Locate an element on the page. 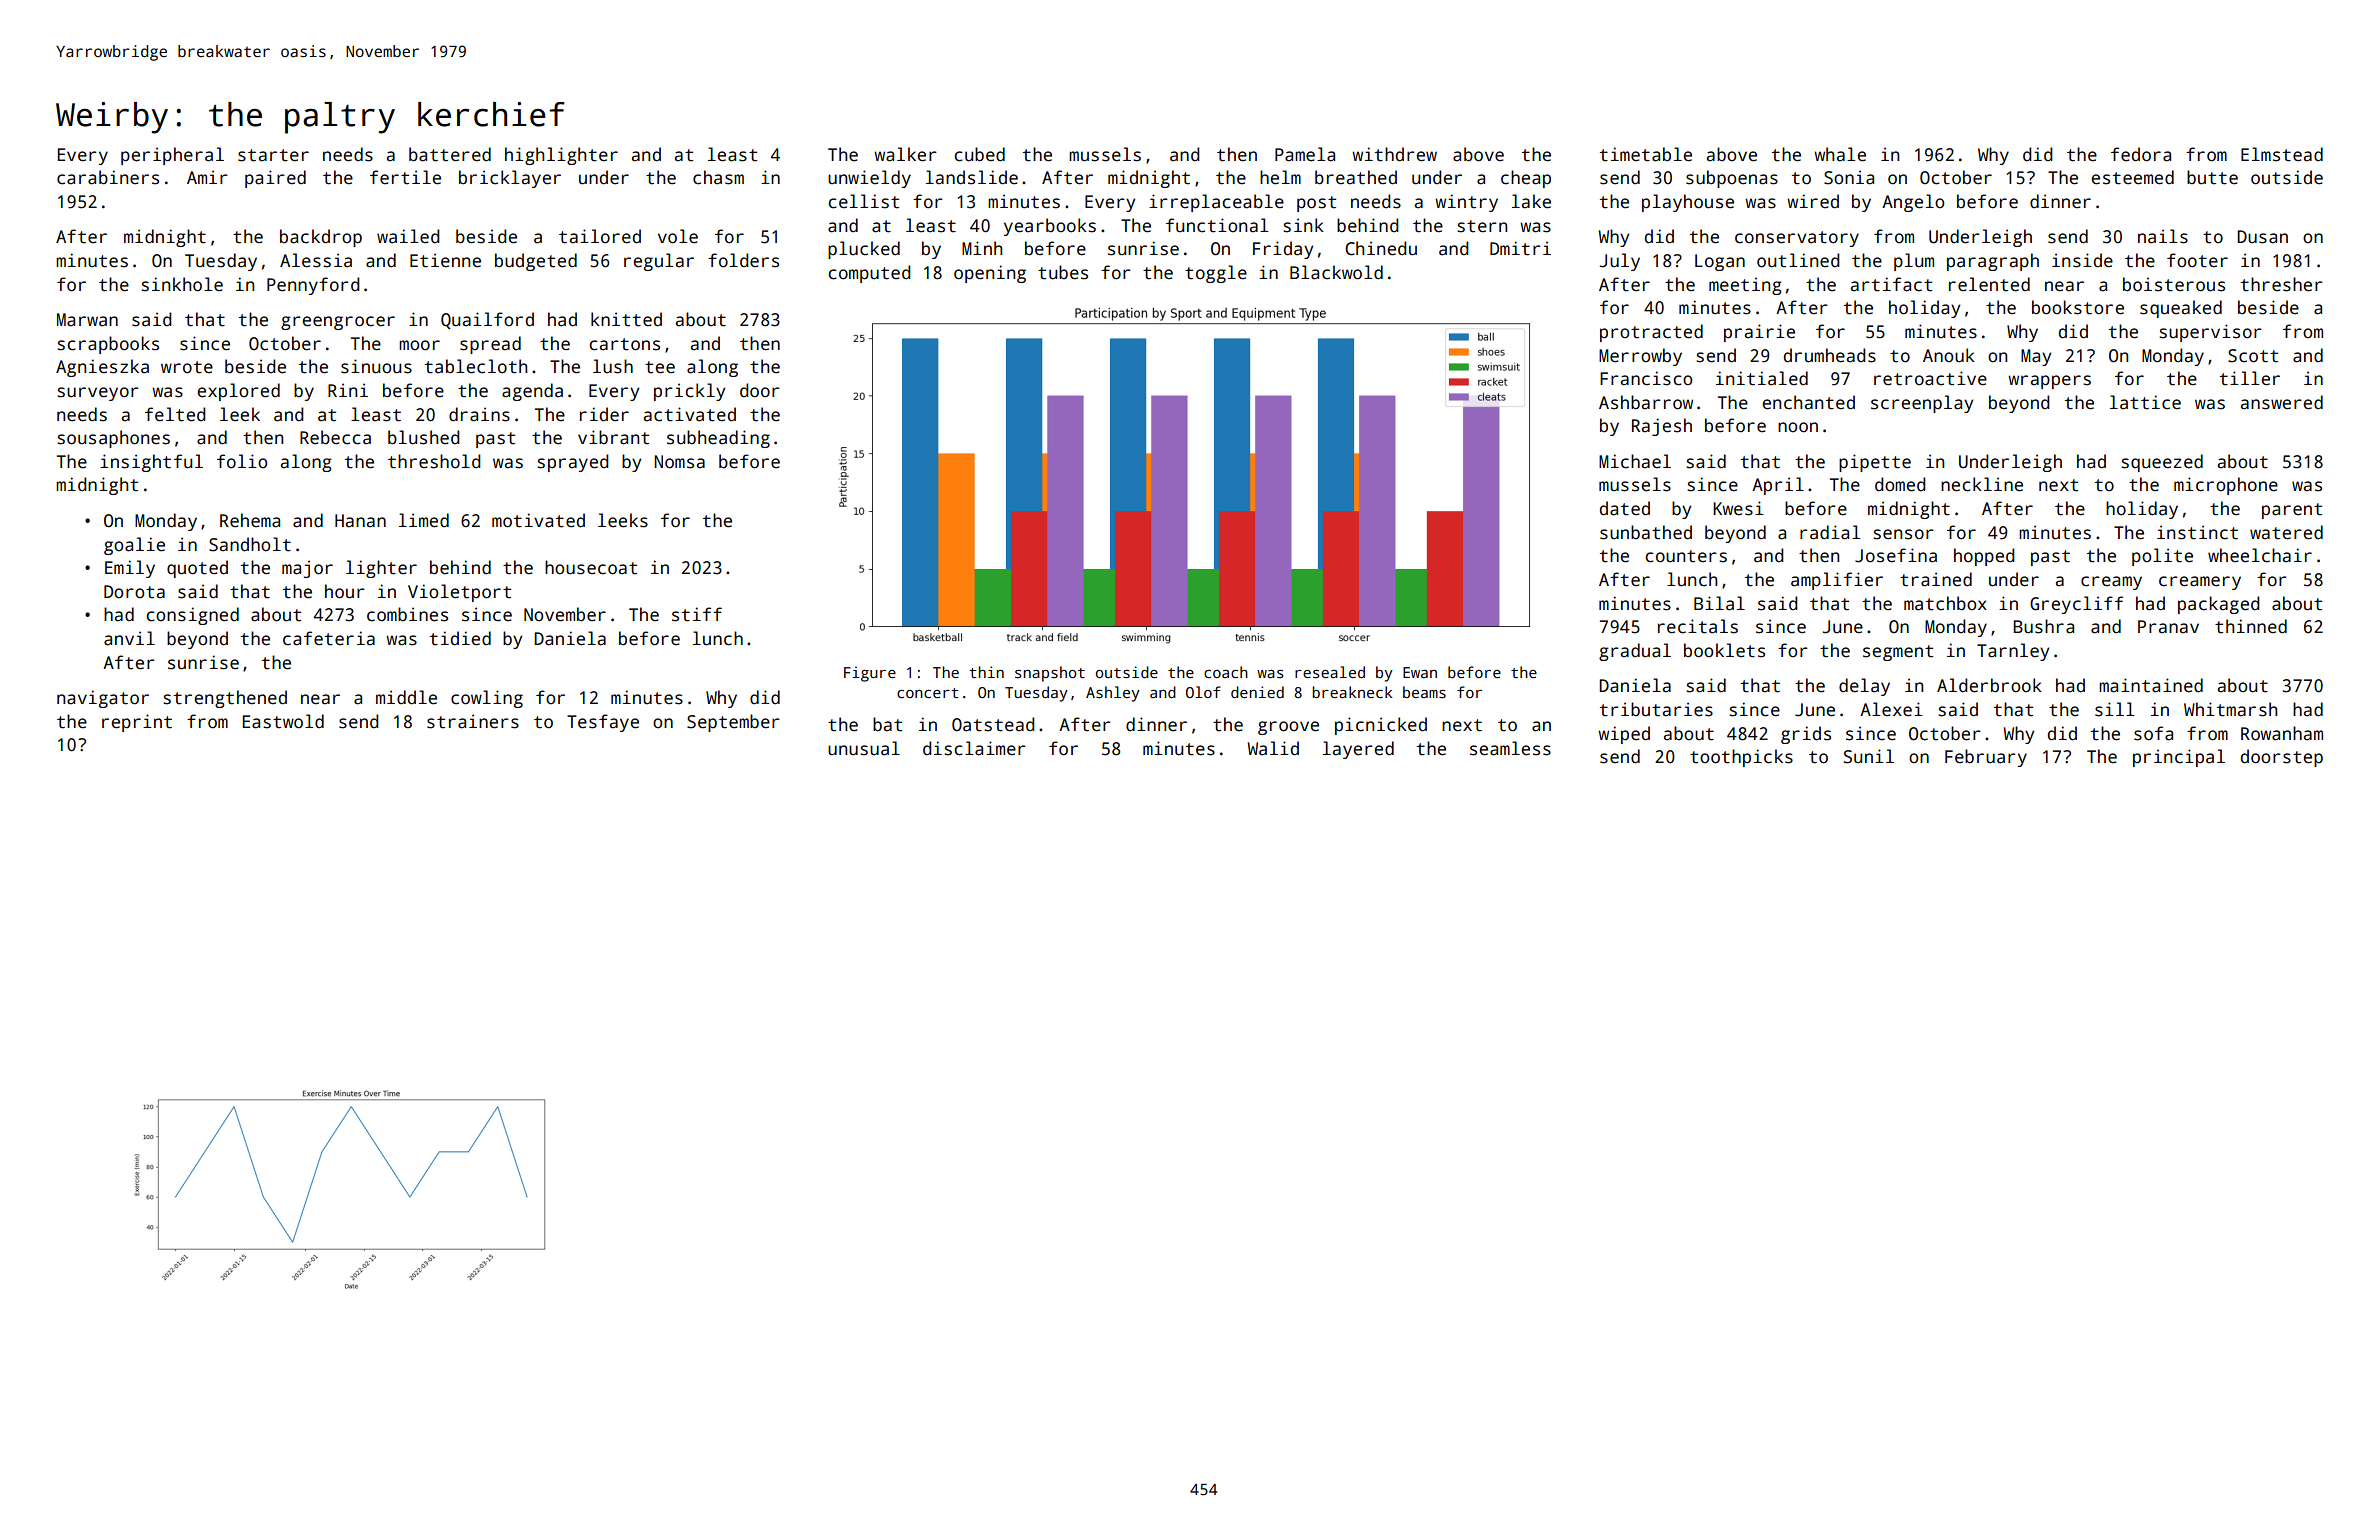 This document has width=2380, height=1540. protracted is located at coordinates (1651, 333).
